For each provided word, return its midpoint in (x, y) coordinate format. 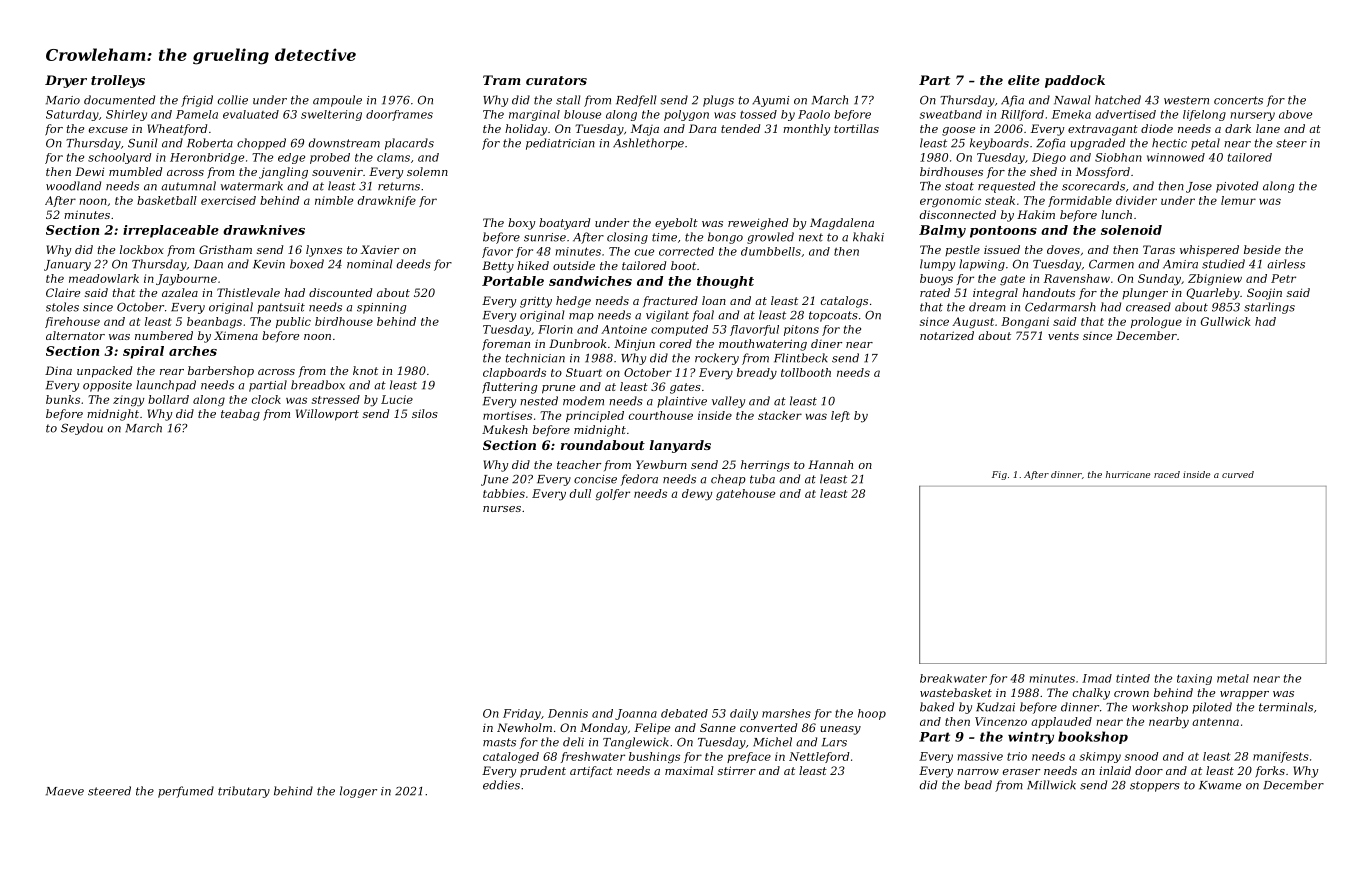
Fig (999, 475)
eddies (501, 785)
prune (558, 389)
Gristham (225, 249)
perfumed (186, 792)
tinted (1133, 678)
